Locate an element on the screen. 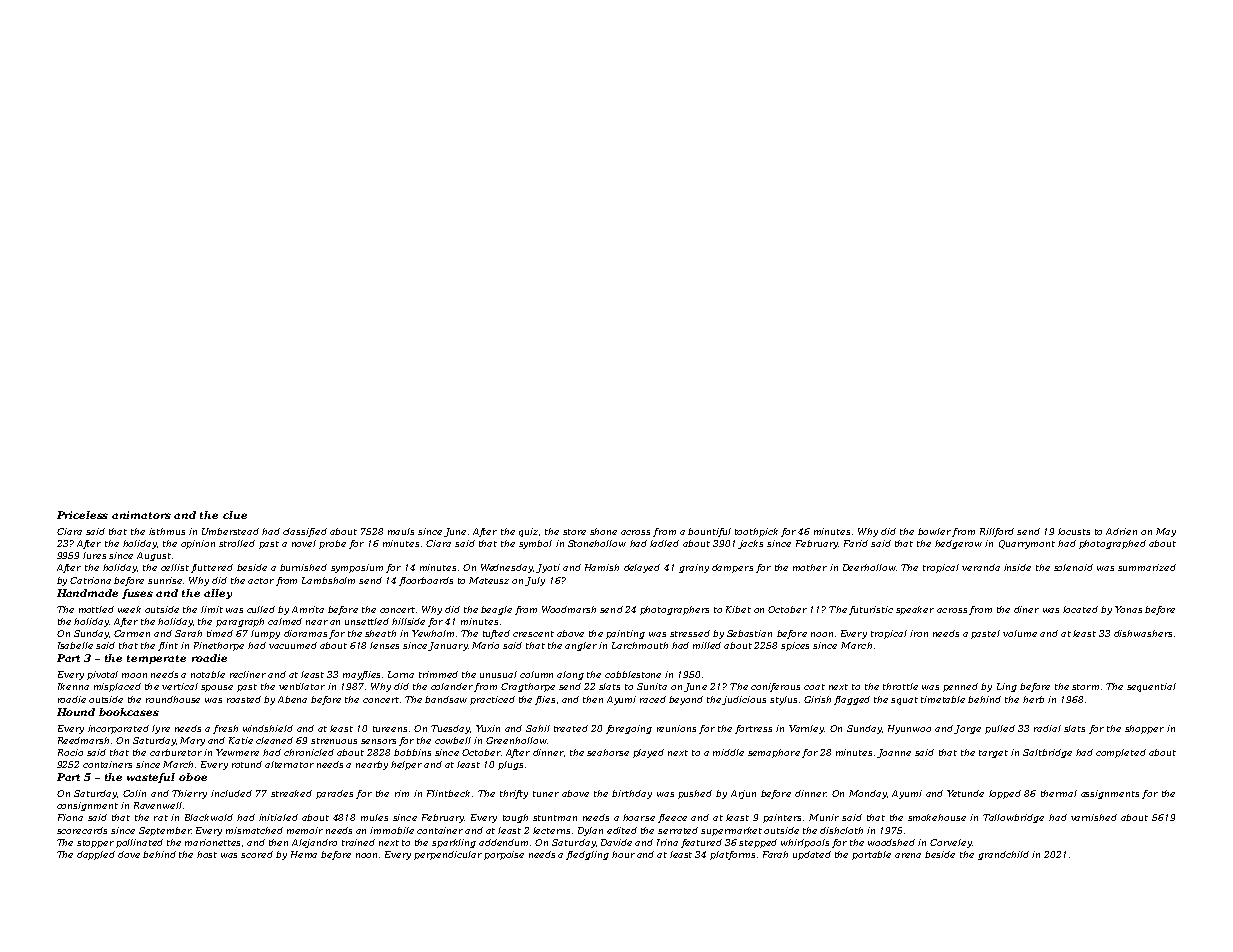  temperate is located at coordinates (156, 659).
